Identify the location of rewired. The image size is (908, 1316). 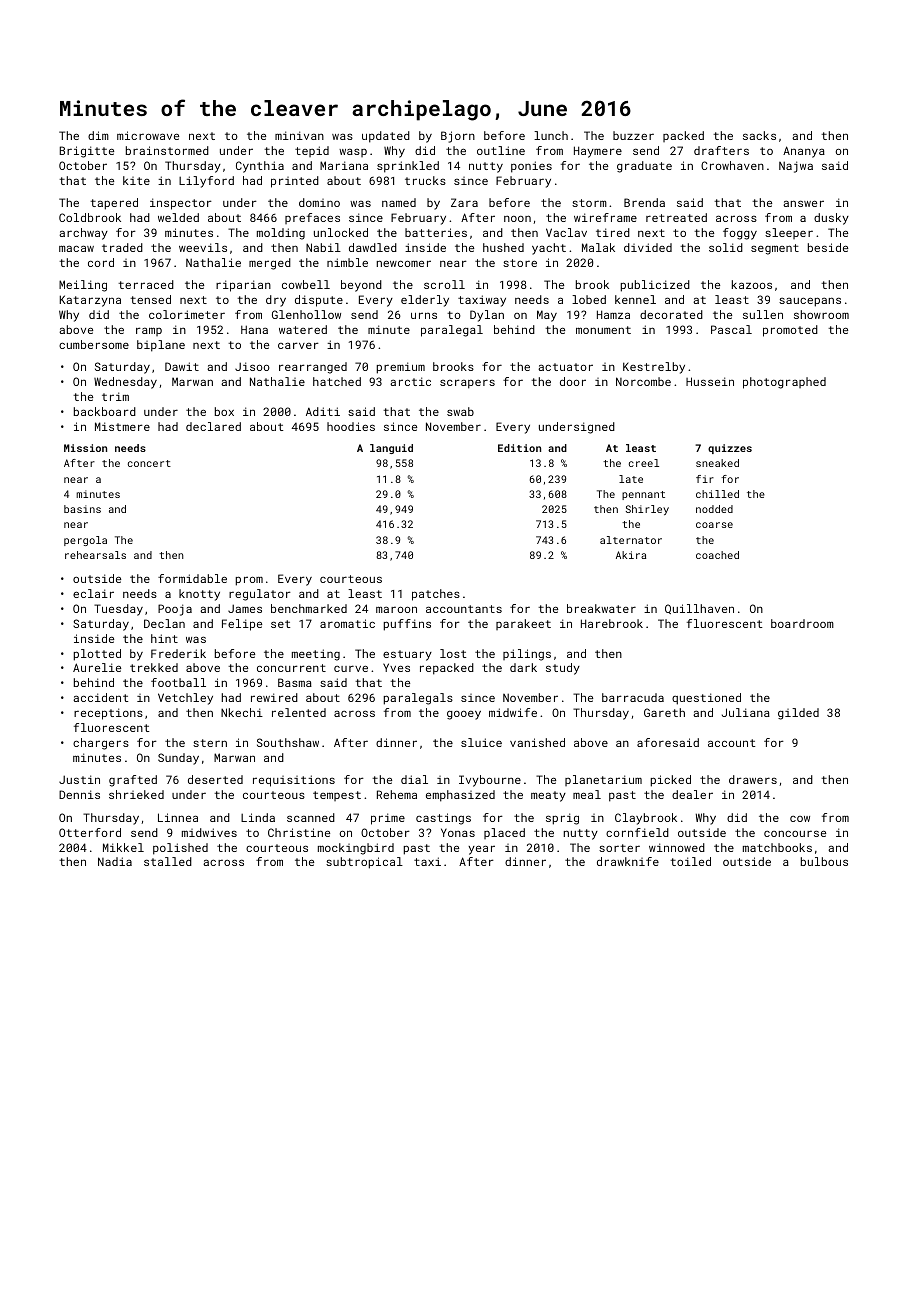
(274, 697).
